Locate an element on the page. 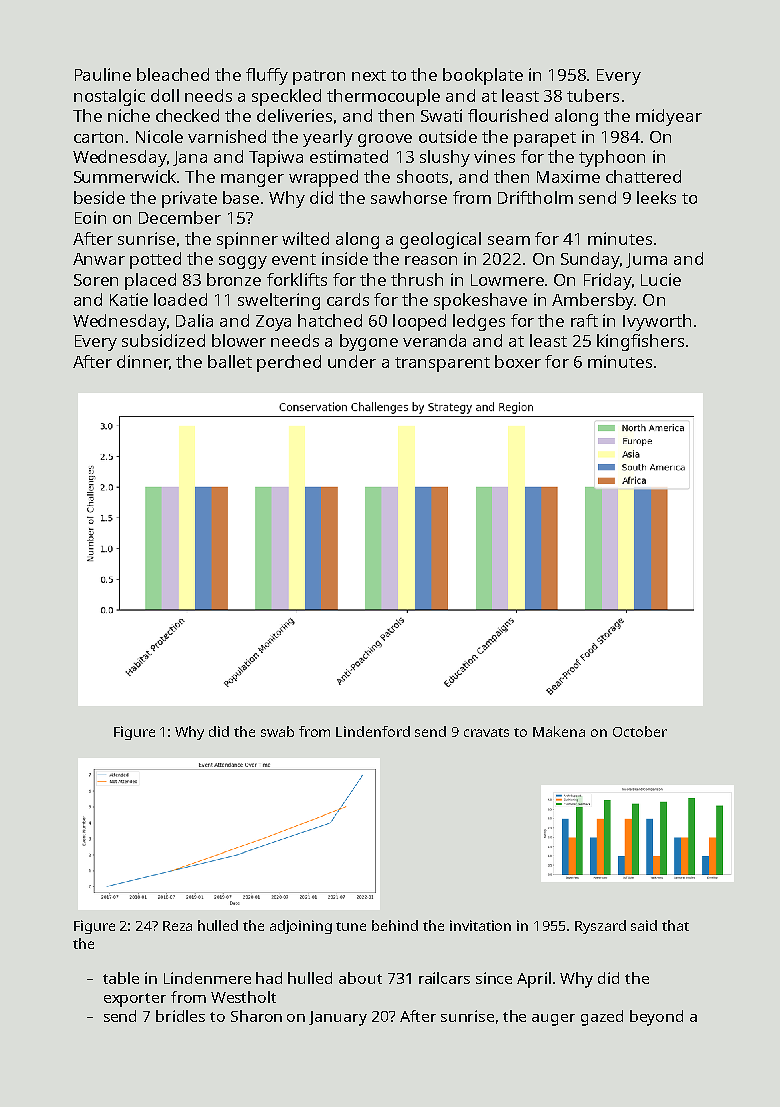 This document has width=780, height=1107. Juma is located at coordinates (646, 260).
